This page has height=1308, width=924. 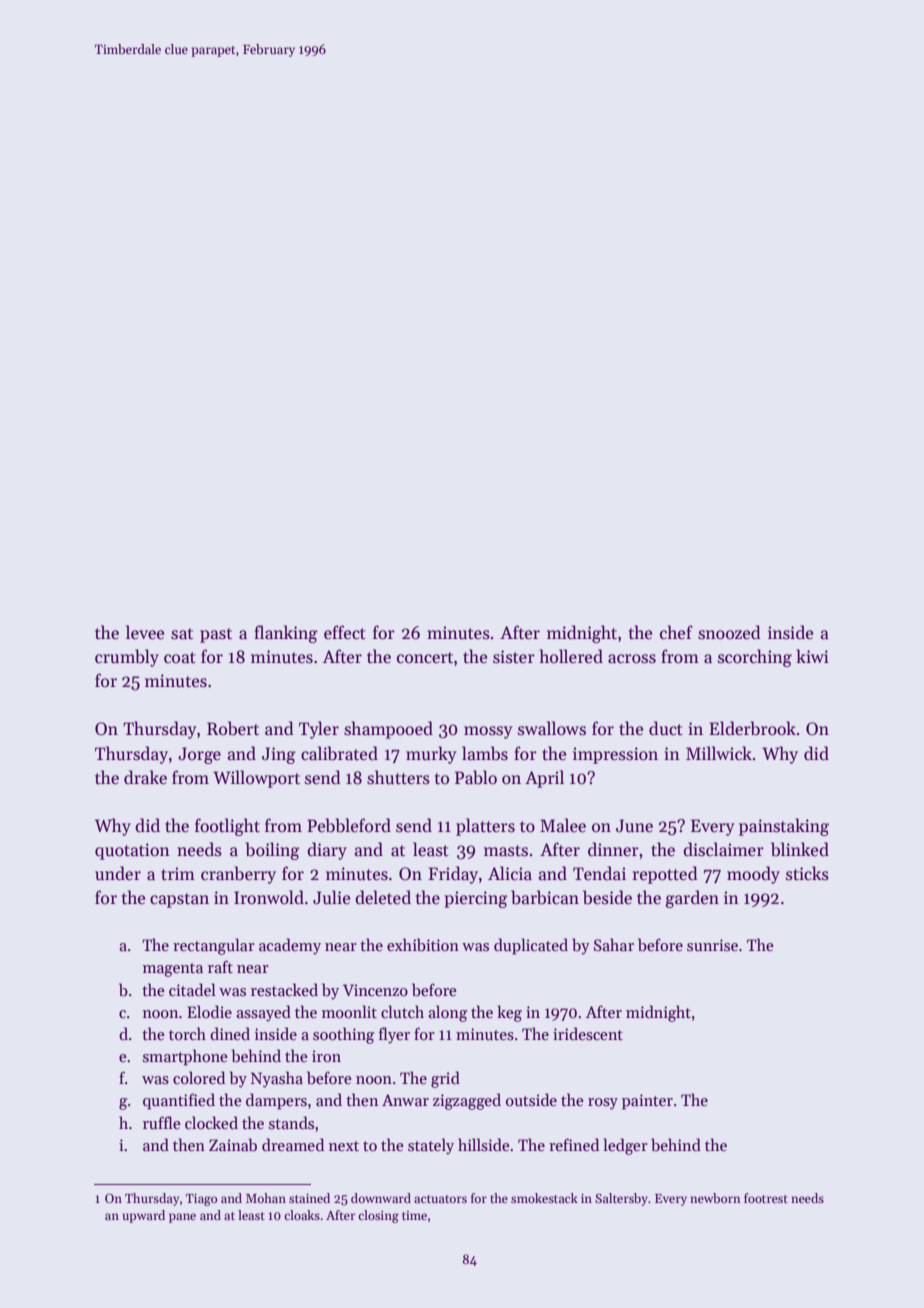 I want to click on footrest, so click(x=766, y=1198).
